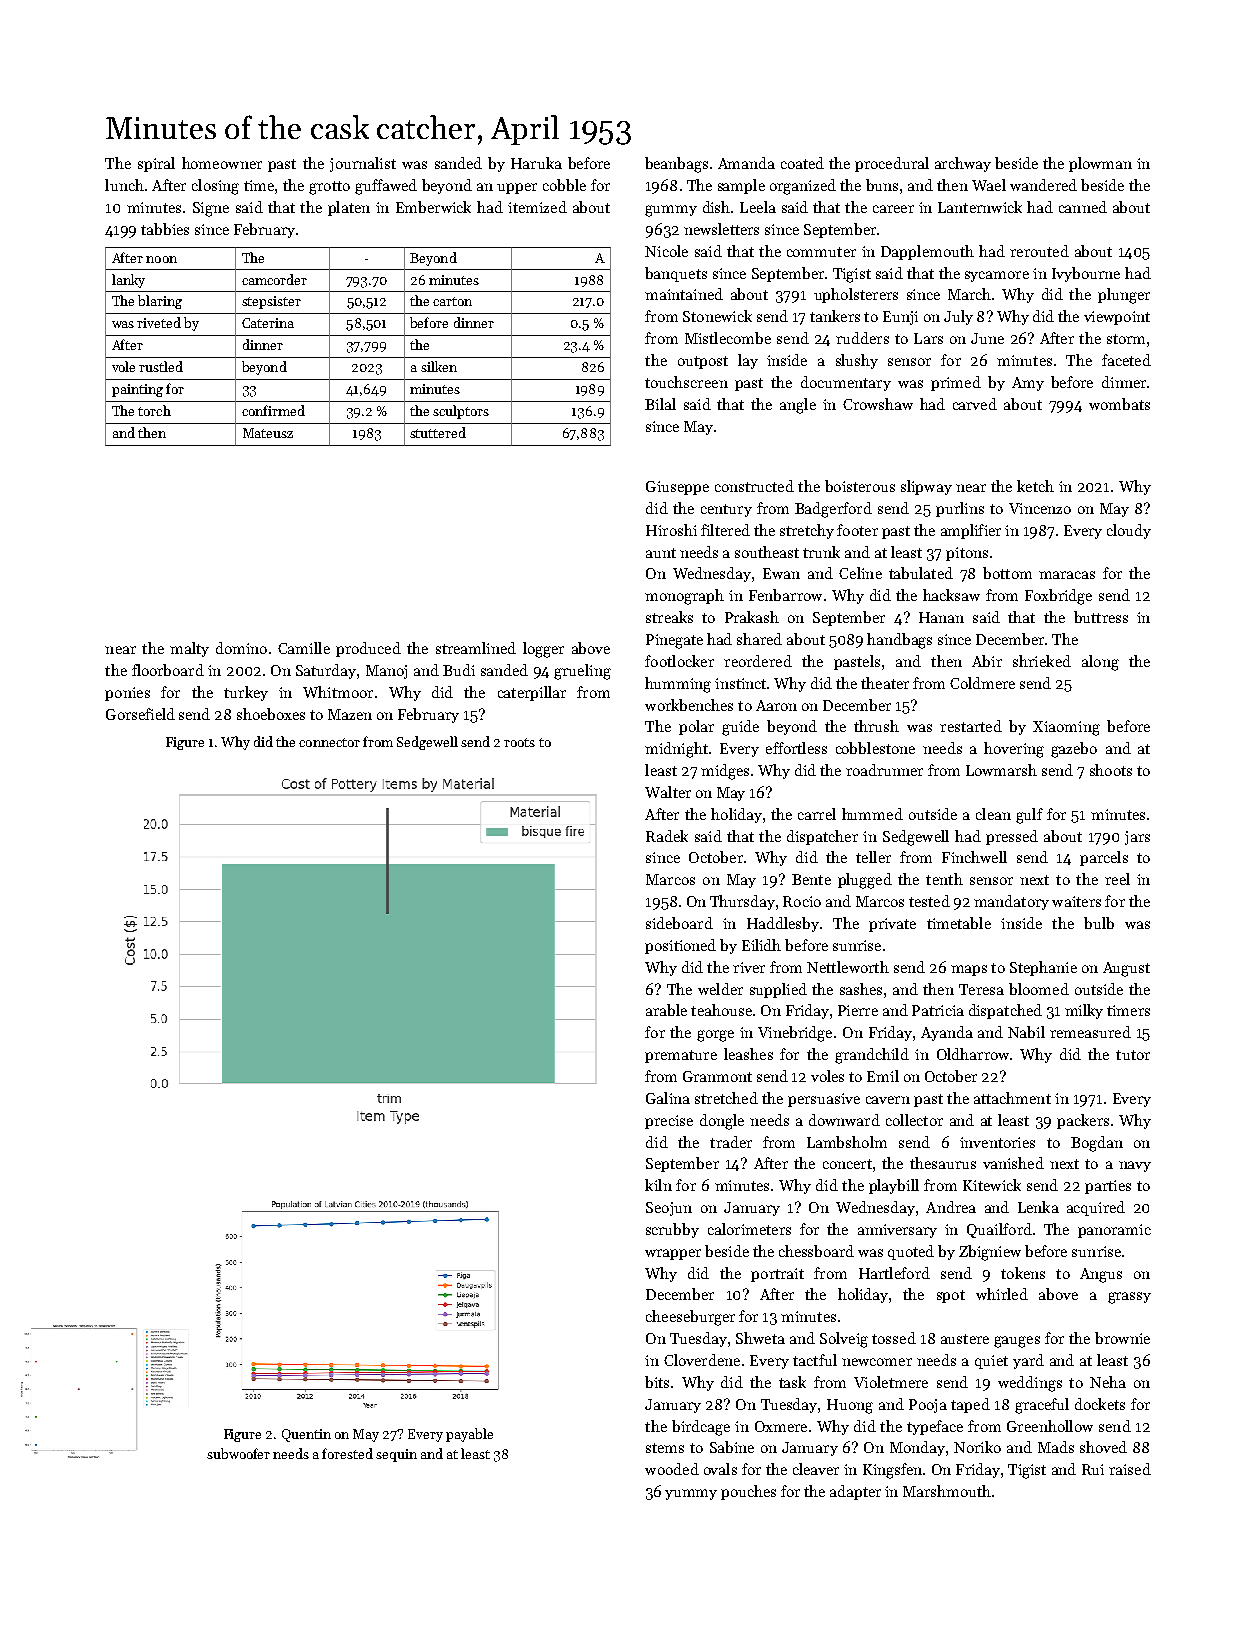 The image size is (1256, 1625). Describe the element at coordinates (911, 1252) in the document. I see `quoted` at that location.
